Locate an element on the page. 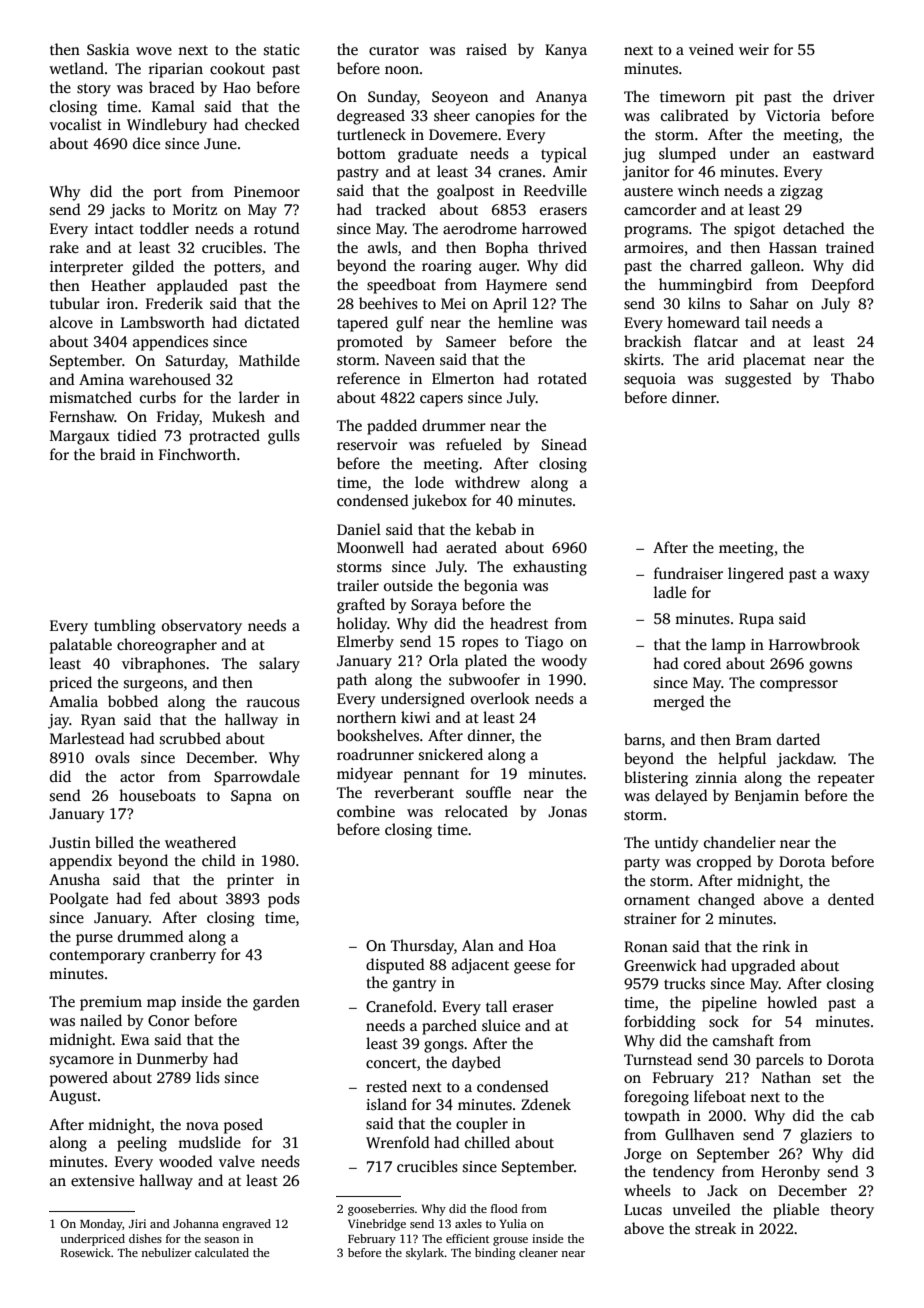  mudslide is located at coordinates (209, 1142).
